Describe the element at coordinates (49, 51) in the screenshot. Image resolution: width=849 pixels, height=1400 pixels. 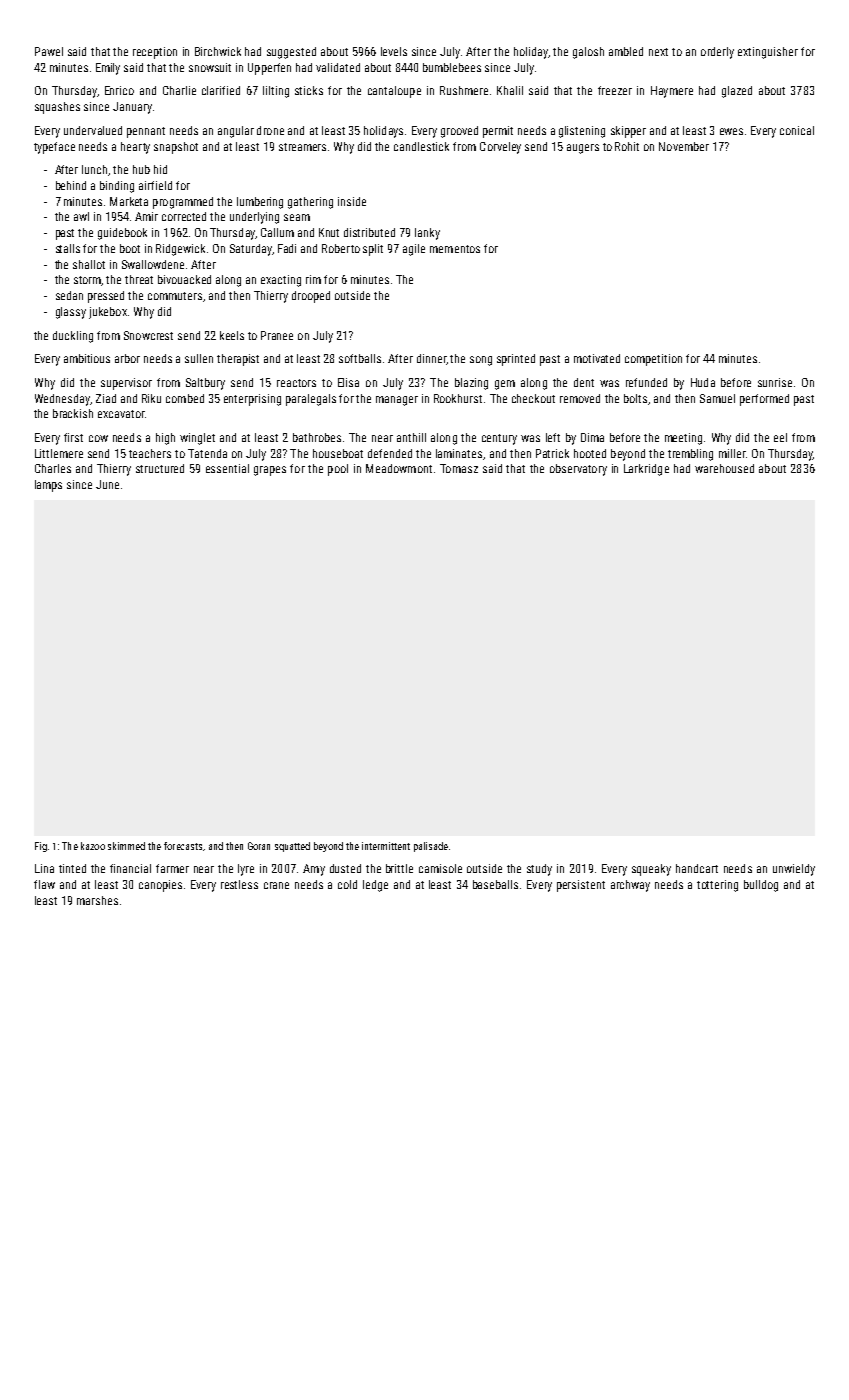
I see `Pawel` at that location.
